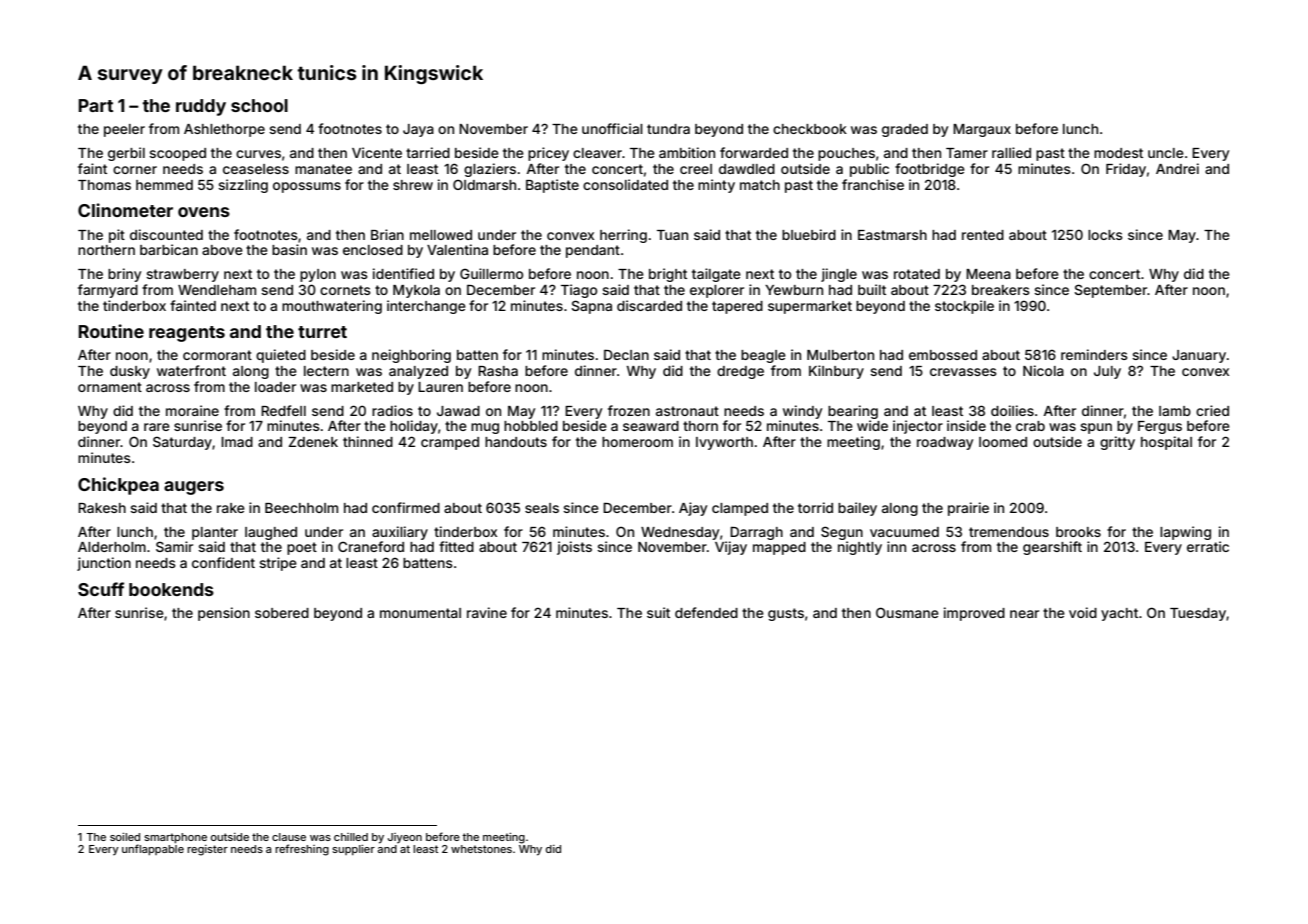  What do you see at coordinates (400, 533) in the image?
I see `auxiliary` at bounding box center [400, 533].
